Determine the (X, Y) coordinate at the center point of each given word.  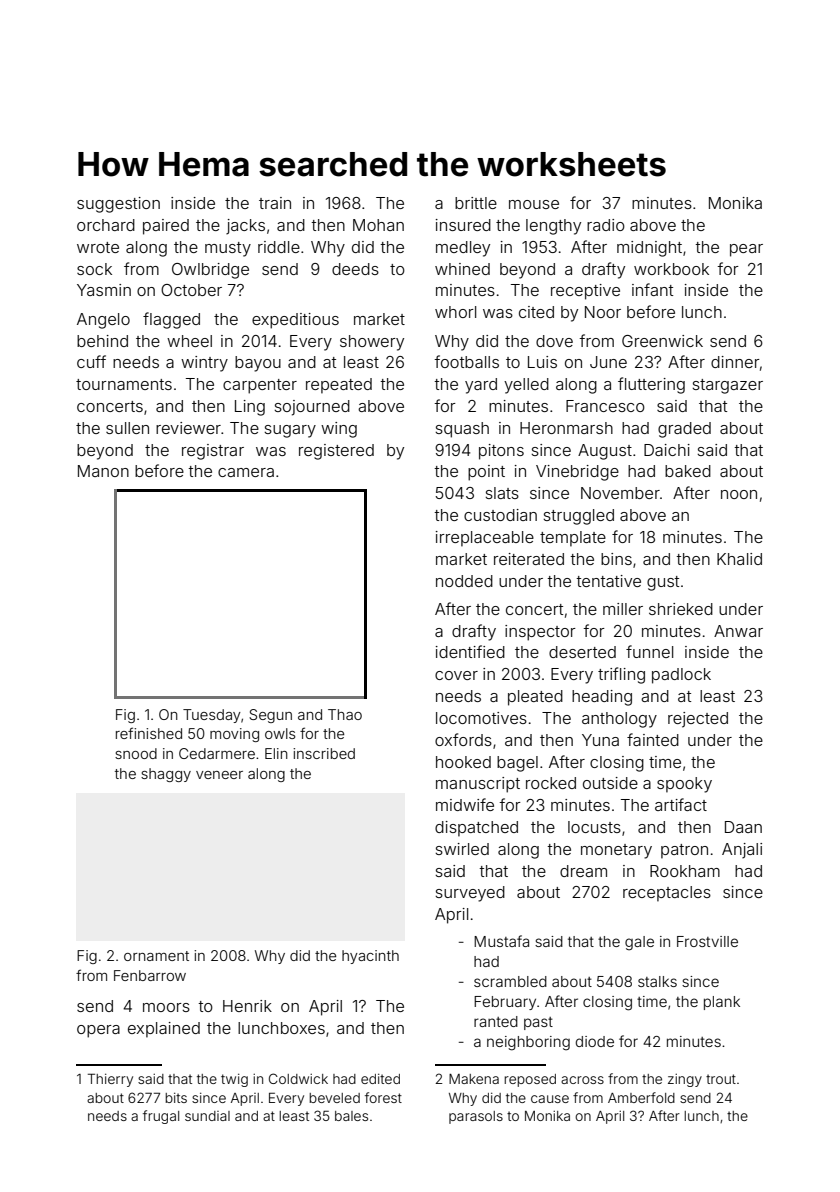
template (573, 539)
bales (351, 1116)
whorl (455, 312)
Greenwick (662, 341)
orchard (106, 225)
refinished (149, 733)
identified (470, 651)
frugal (161, 1117)
